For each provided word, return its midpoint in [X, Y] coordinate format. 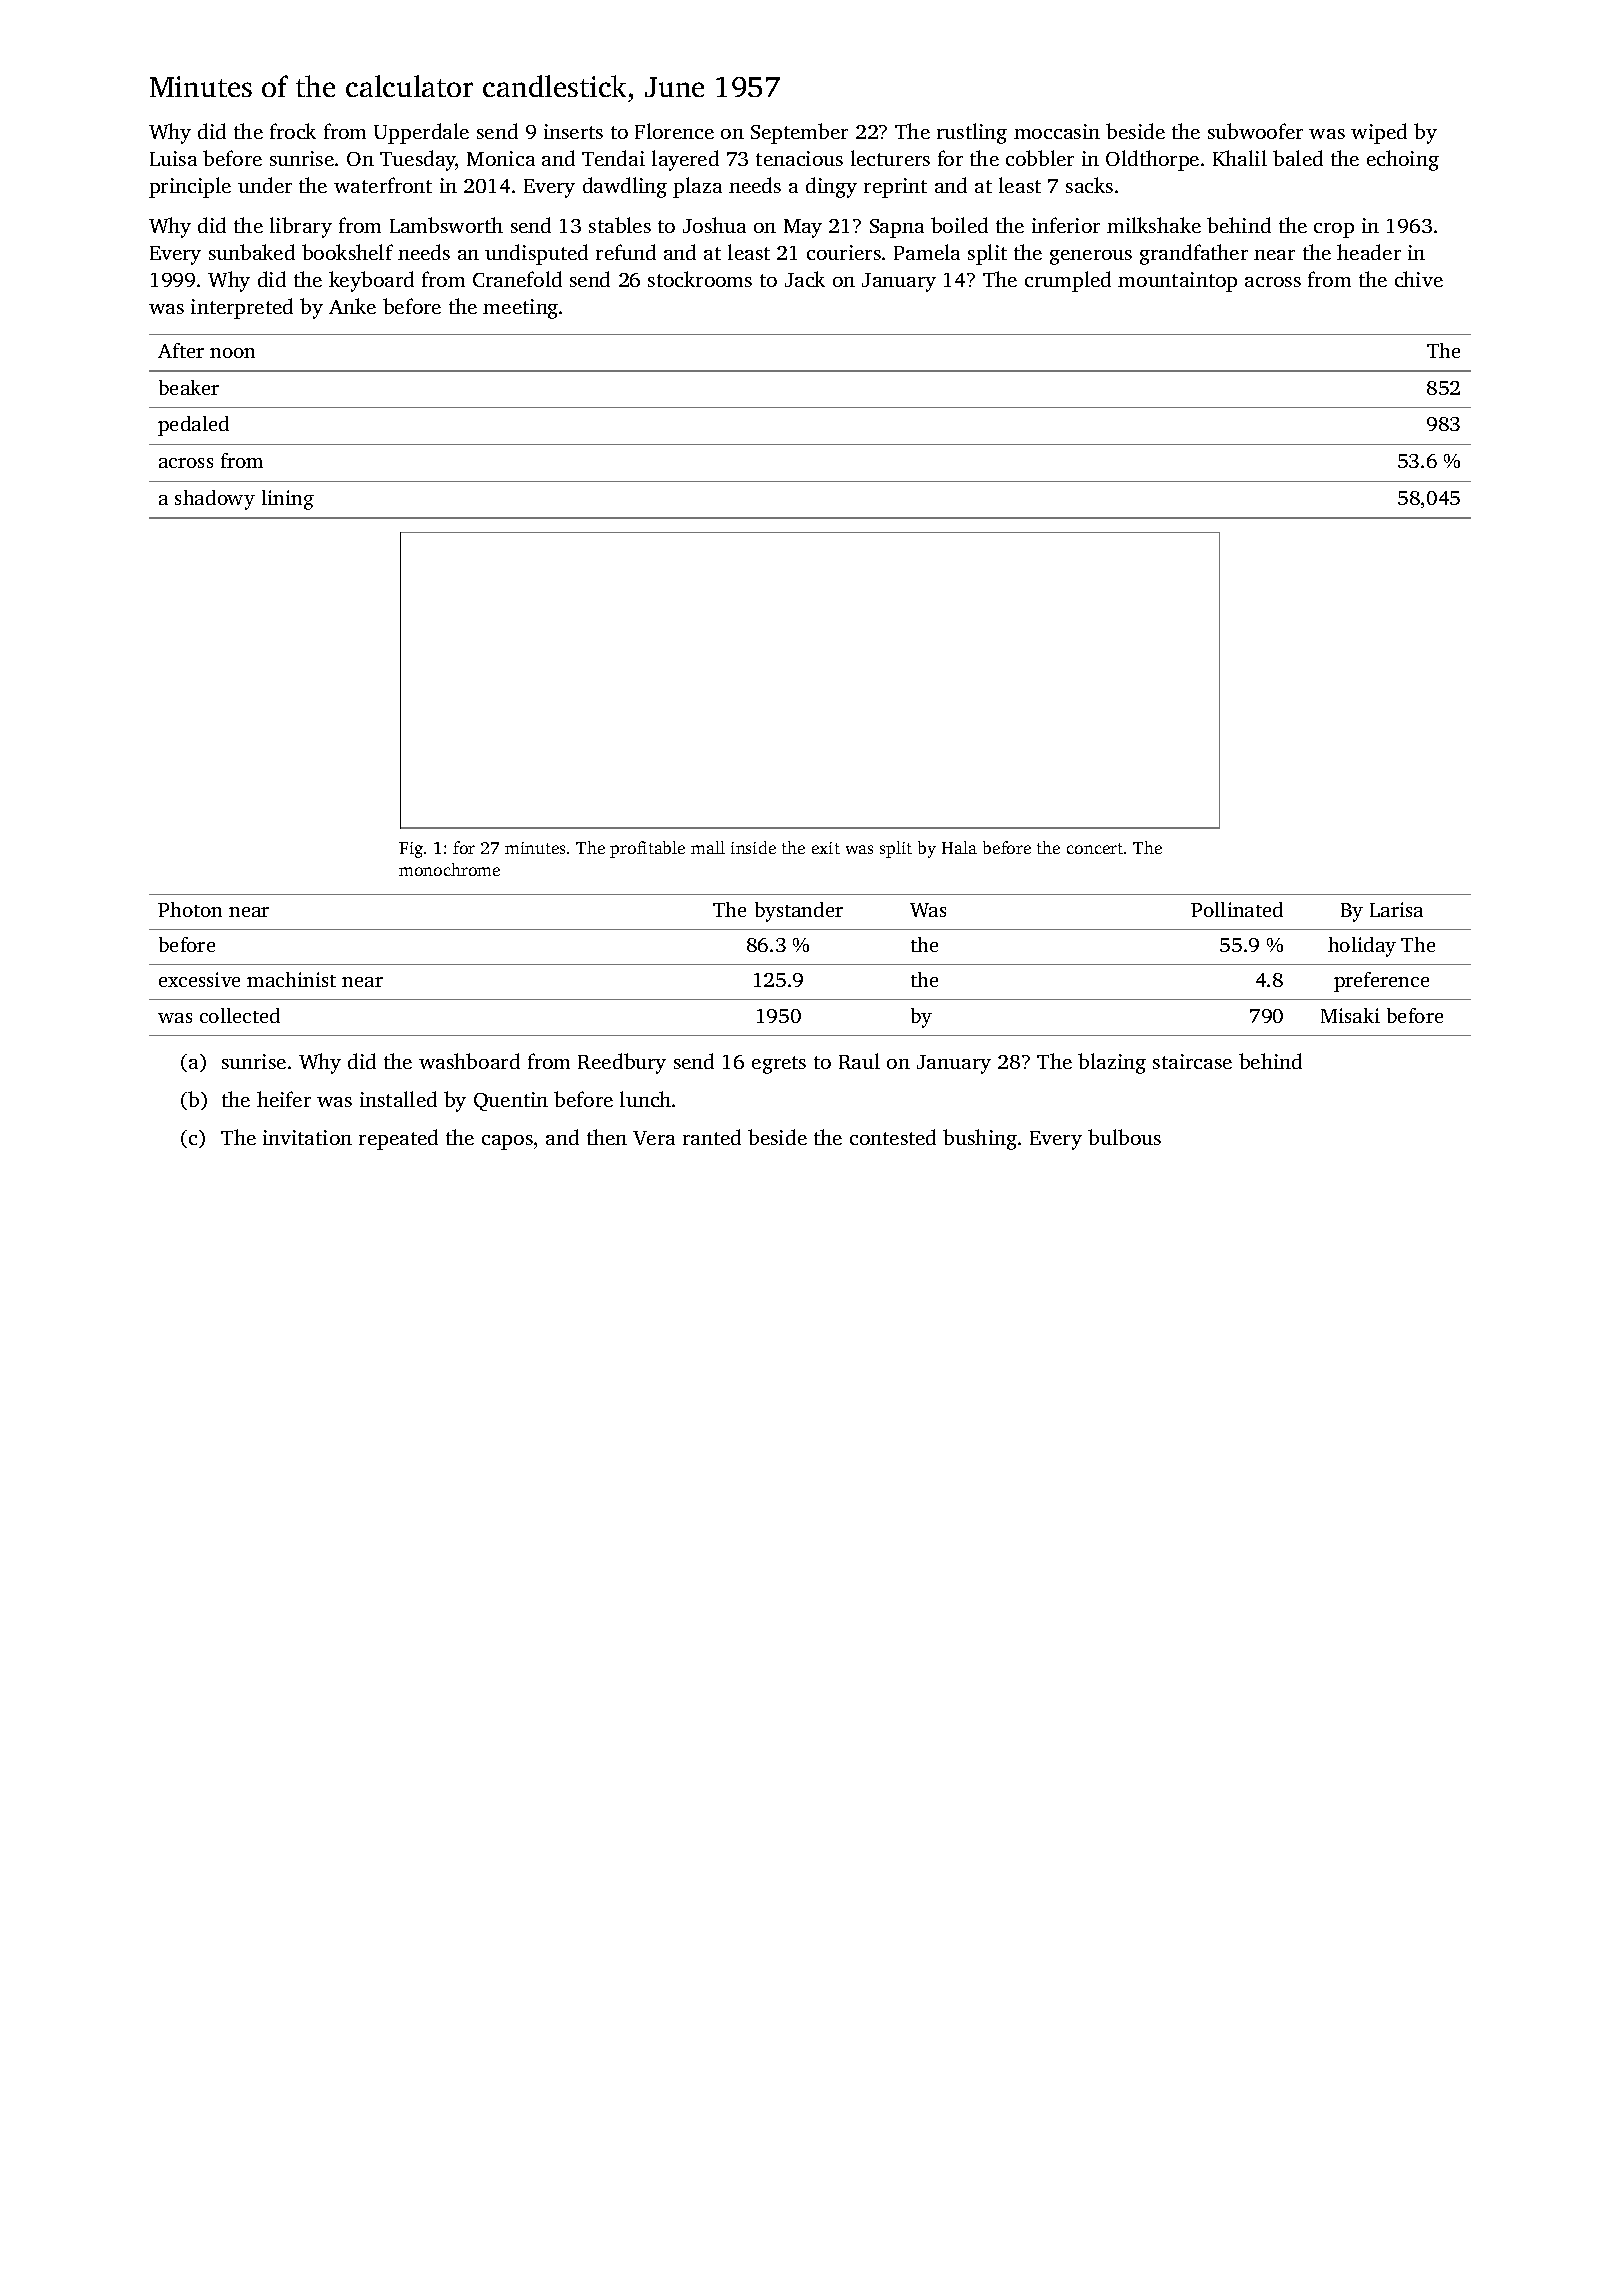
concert [1095, 848]
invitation [307, 1137]
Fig [411, 850]
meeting [520, 309]
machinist [291, 979]
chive [1419, 279]
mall [708, 847]
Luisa [173, 158]
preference [1381, 982]
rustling [972, 133]
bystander [799, 912]
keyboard [371, 281]
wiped [1379, 133]
